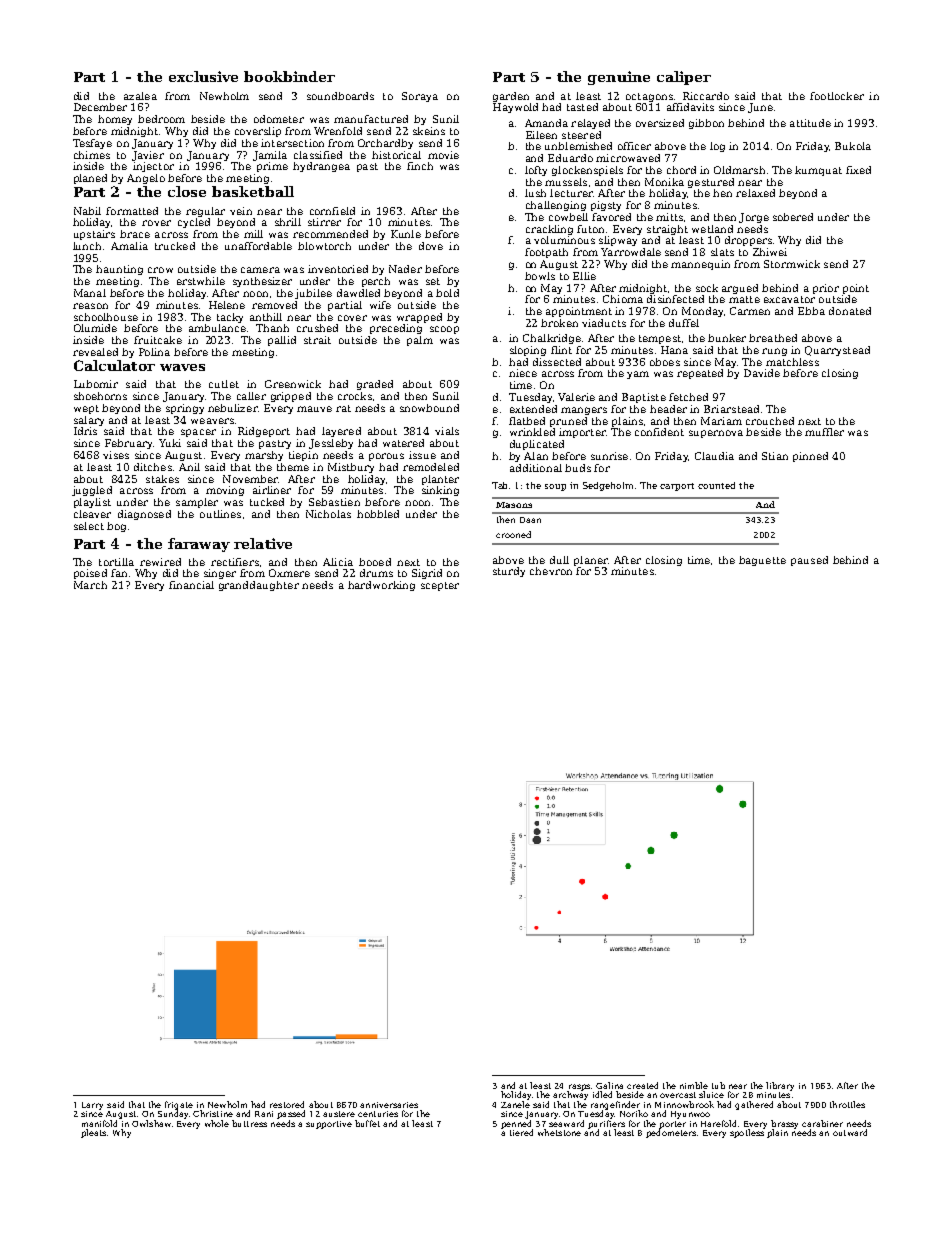  Describe the element at coordinates (115, 120) in the screenshot. I see `homey` at that location.
